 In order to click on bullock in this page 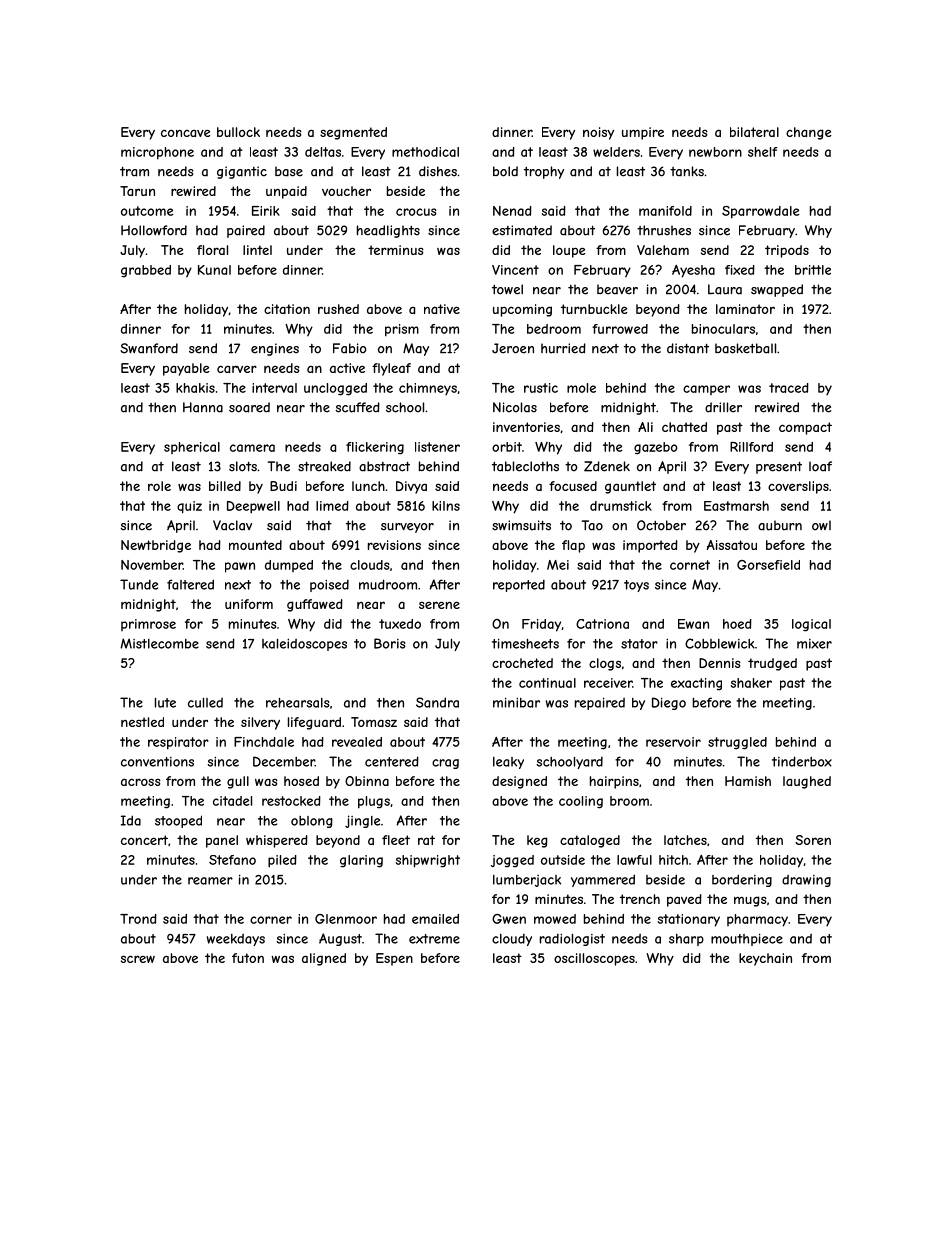, I will do `click(238, 132)`.
